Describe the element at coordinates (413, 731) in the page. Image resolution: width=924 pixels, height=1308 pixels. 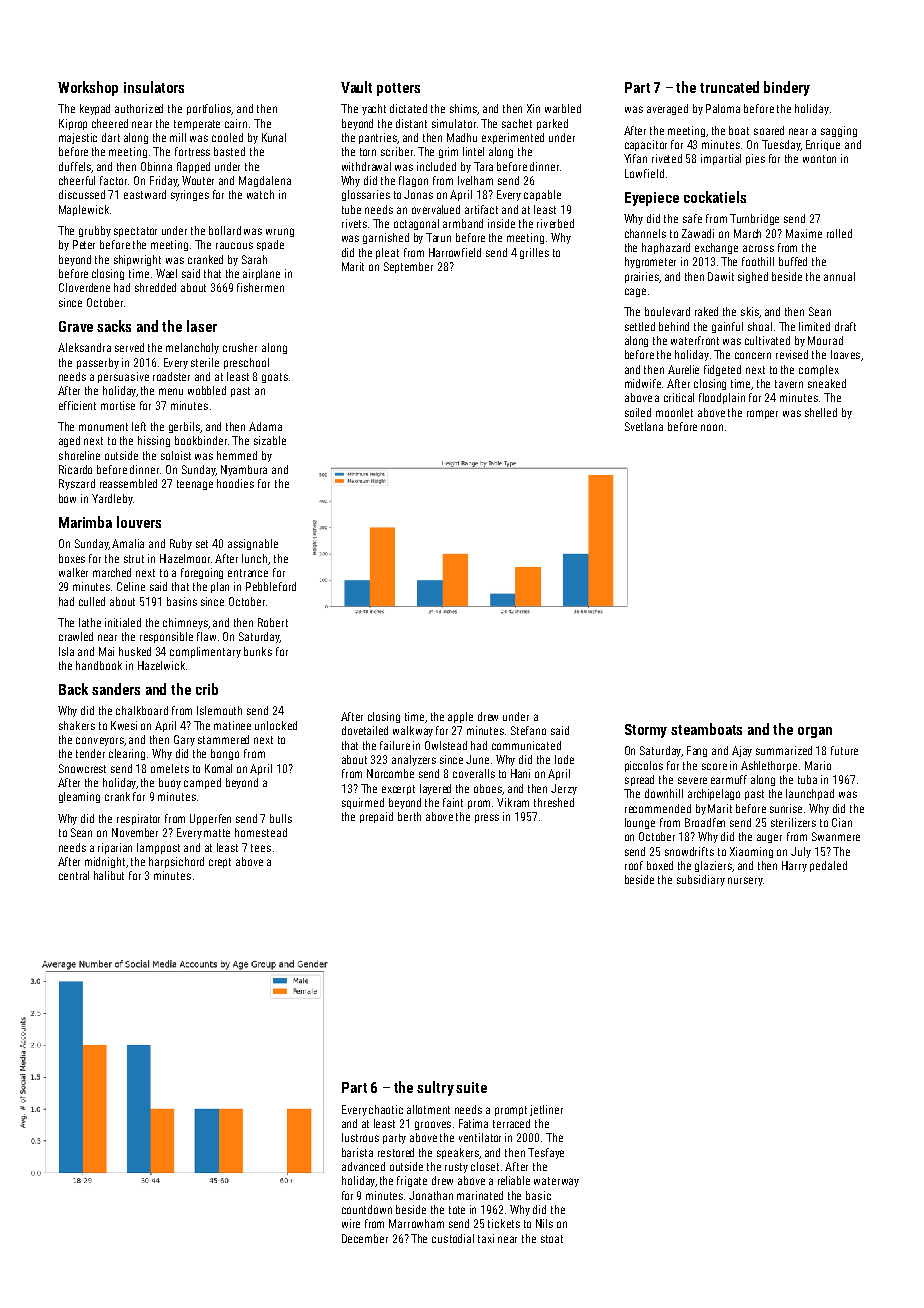
I see `walkway` at that location.
